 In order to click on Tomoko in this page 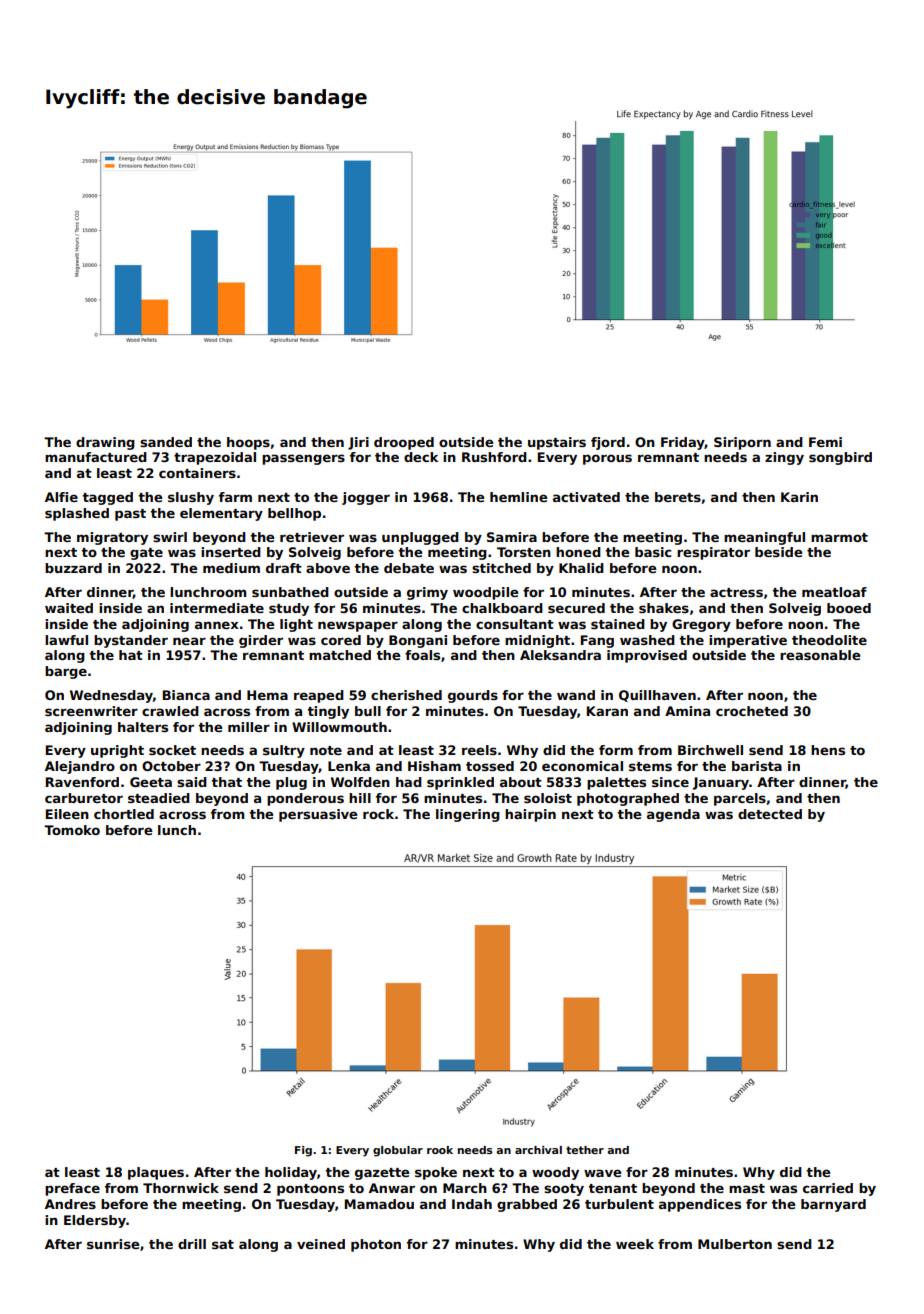, I will do `click(72, 830)`.
